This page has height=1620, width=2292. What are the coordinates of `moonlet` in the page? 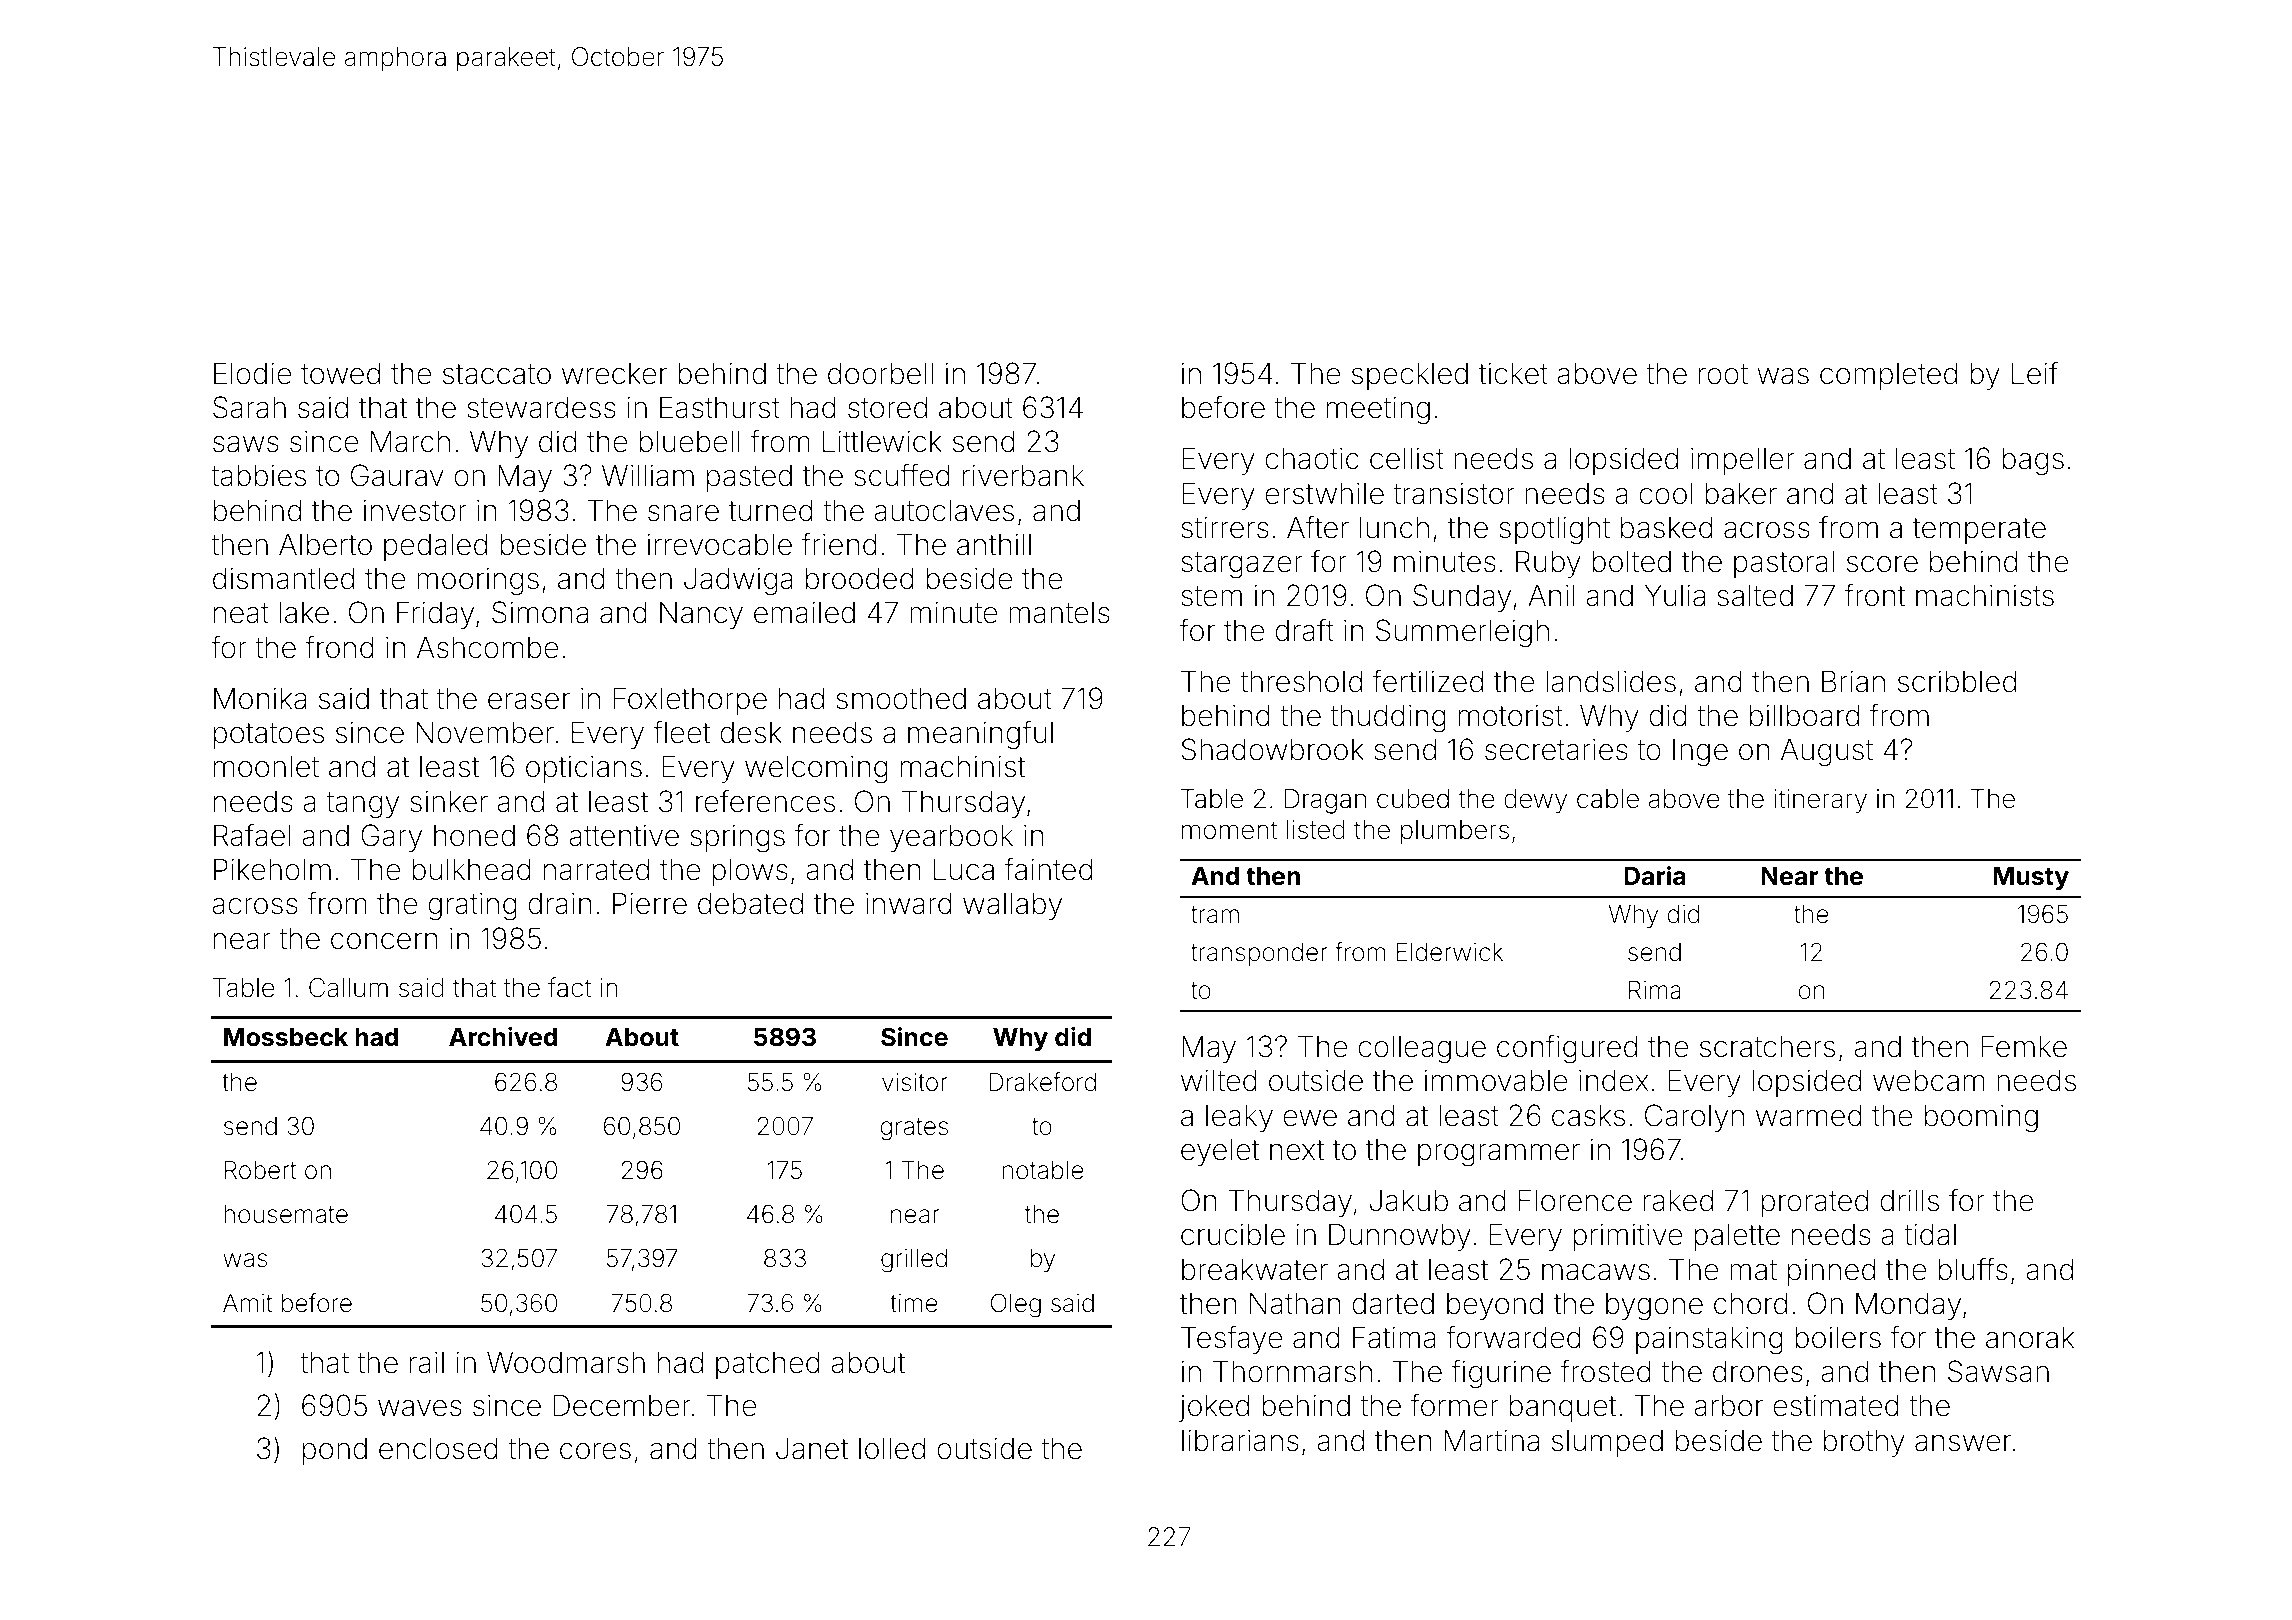 It's located at (266, 766).
